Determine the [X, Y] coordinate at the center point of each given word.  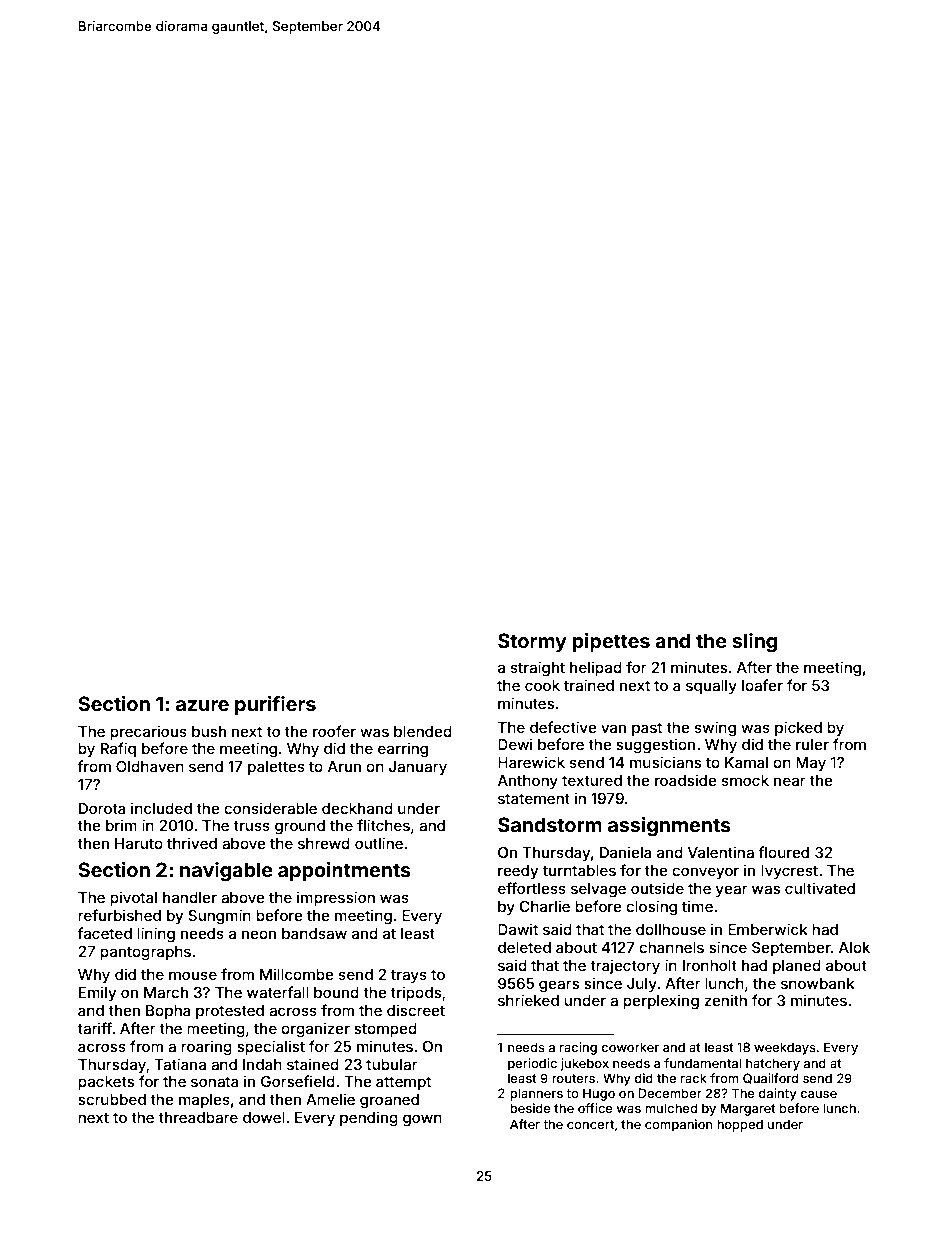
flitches [383, 825]
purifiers [275, 705]
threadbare [198, 1117]
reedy [518, 872]
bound [336, 992]
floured [783, 852]
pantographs [145, 953]
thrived [192, 843]
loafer [762, 685]
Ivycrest [789, 872]
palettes [276, 768]
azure [202, 705]
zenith [725, 1000]
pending [369, 1119]
